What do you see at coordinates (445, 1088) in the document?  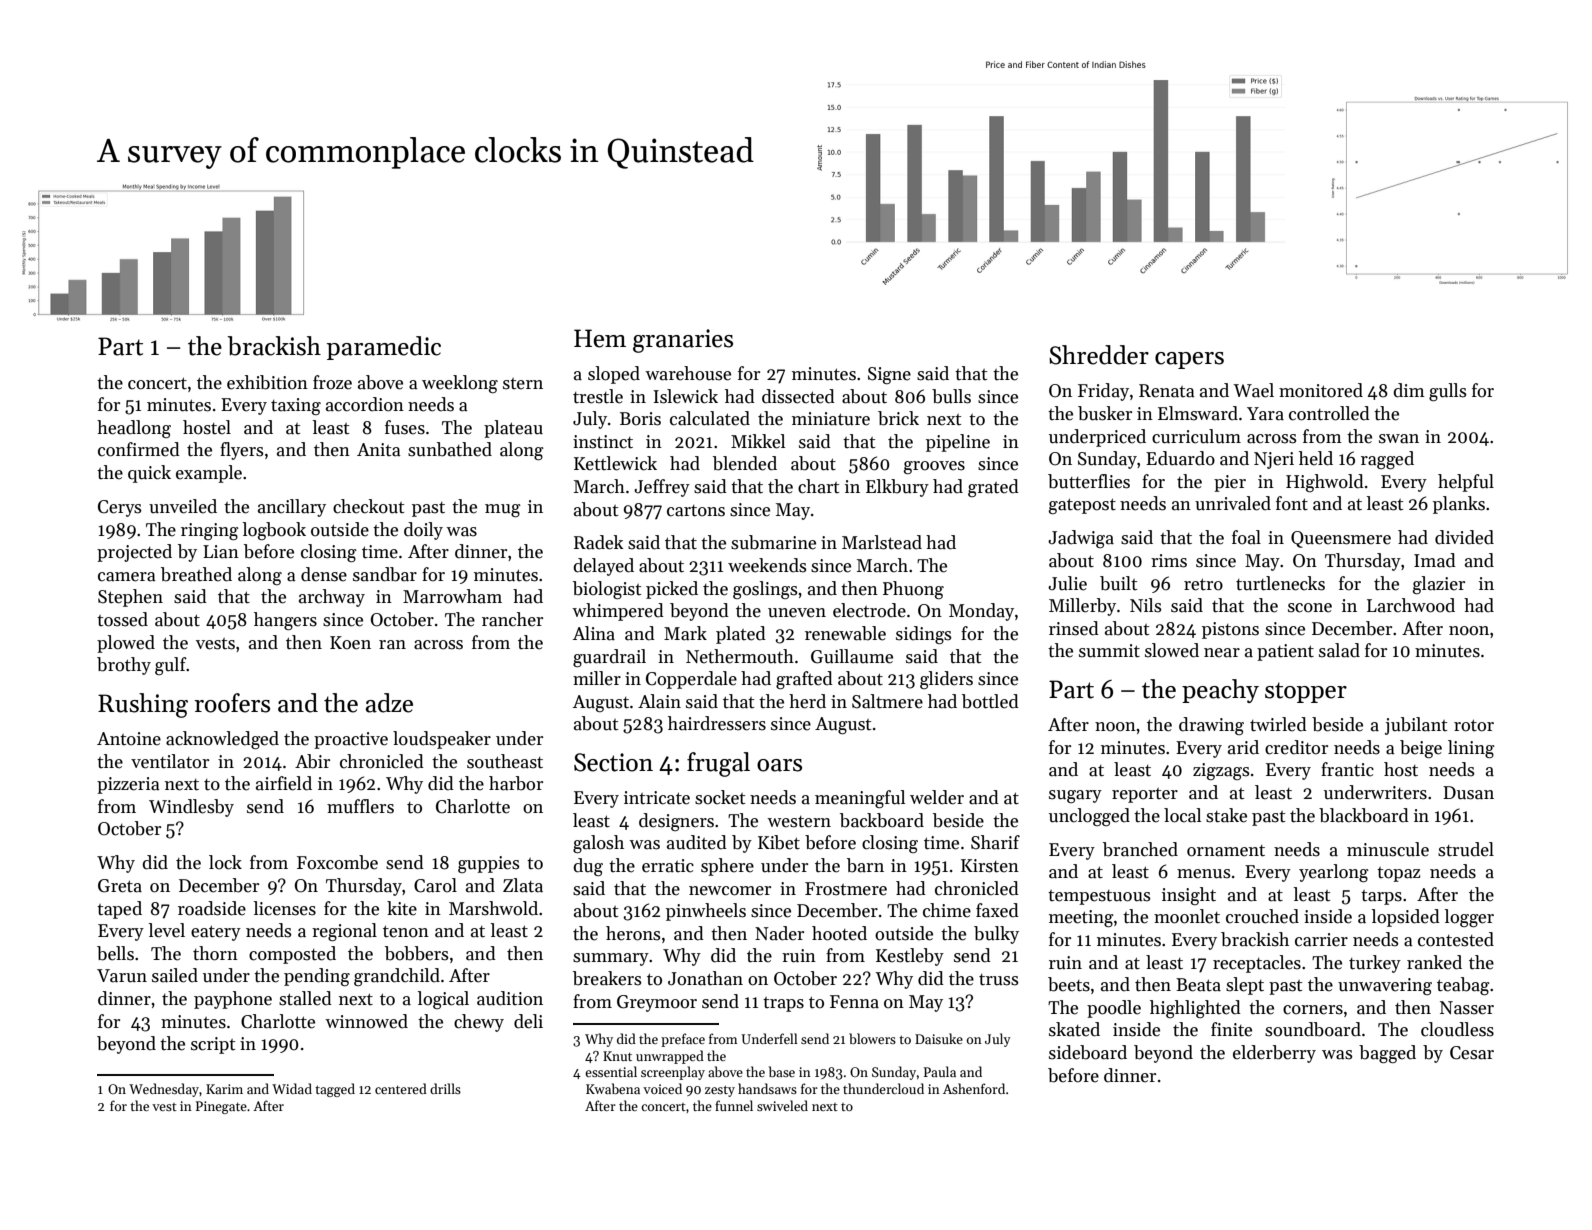 I see `drills` at bounding box center [445, 1088].
